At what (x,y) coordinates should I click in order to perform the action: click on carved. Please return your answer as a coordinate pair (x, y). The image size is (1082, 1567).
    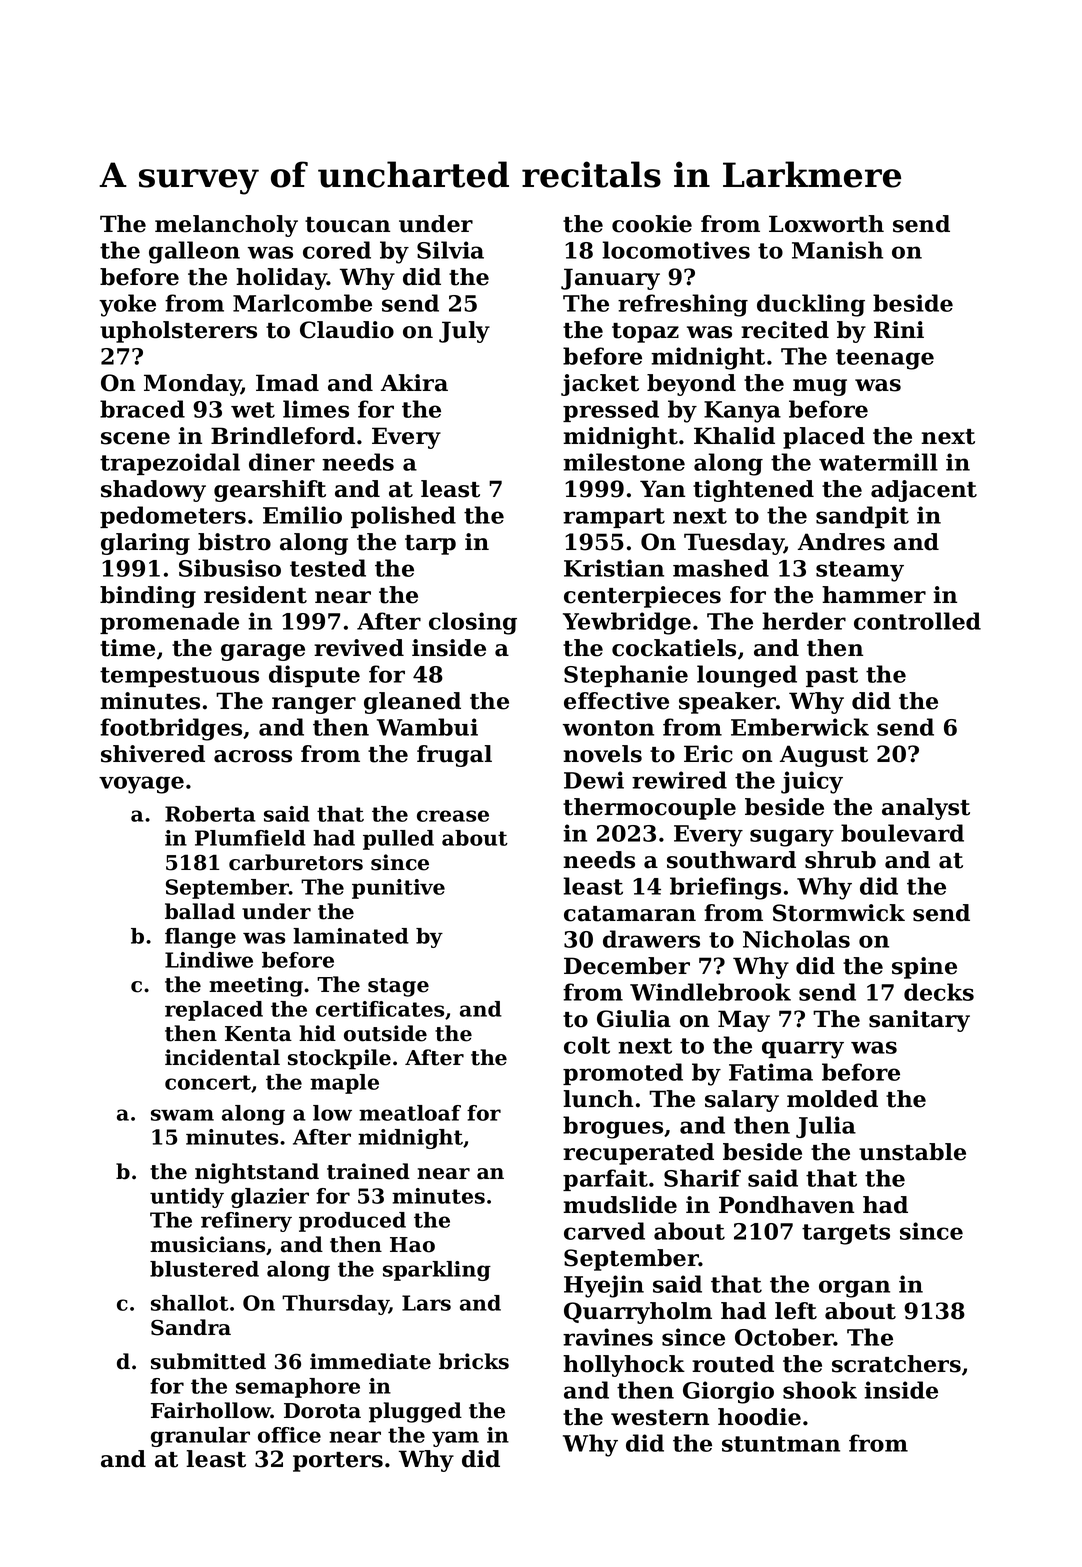
    Looking at the image, I should click on (604, 1231).
